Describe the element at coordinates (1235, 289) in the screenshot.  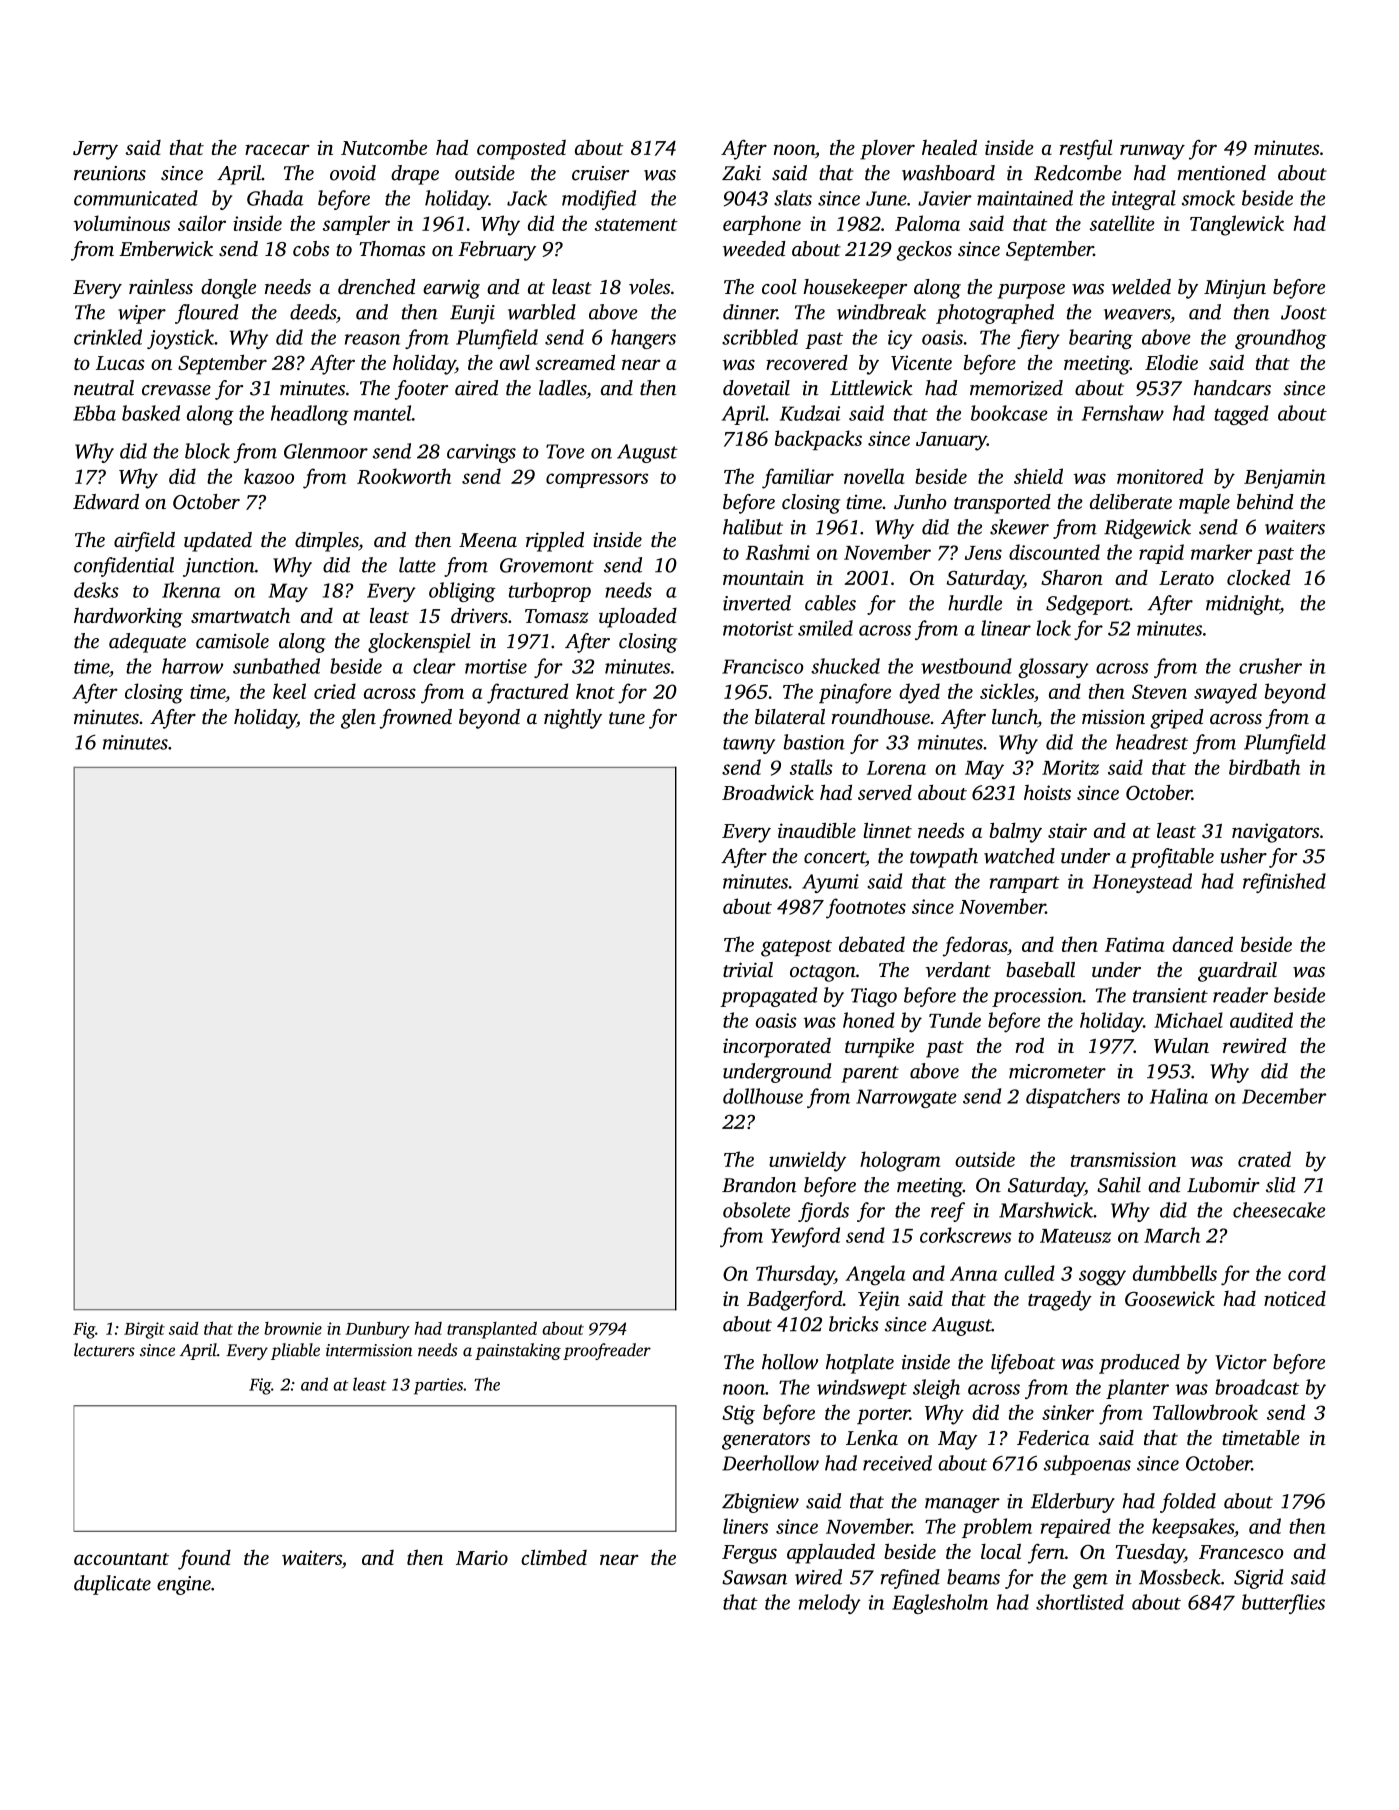
I see `Minjun` at that location.
